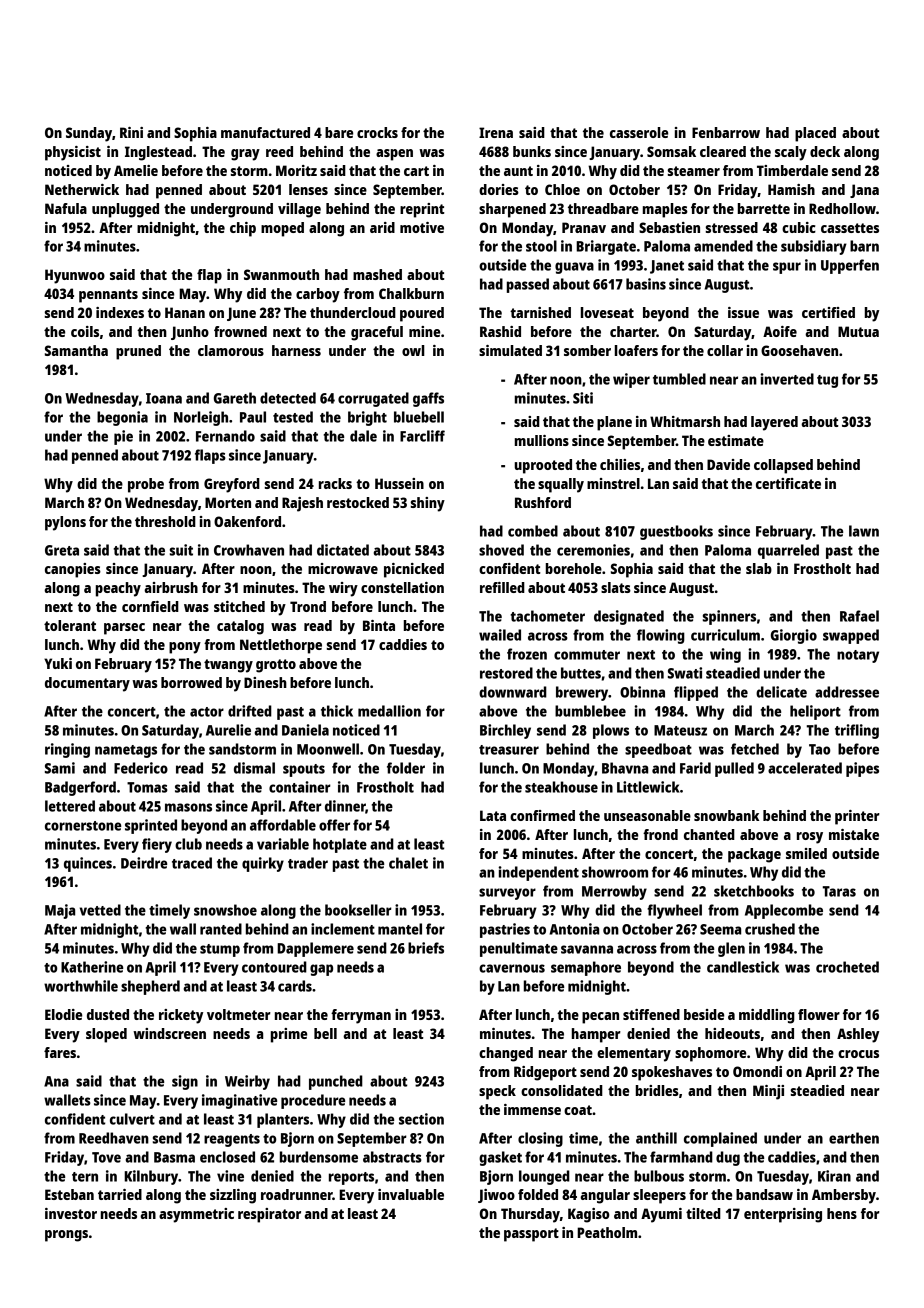  I want to click on Rini, so click(131, 132).
